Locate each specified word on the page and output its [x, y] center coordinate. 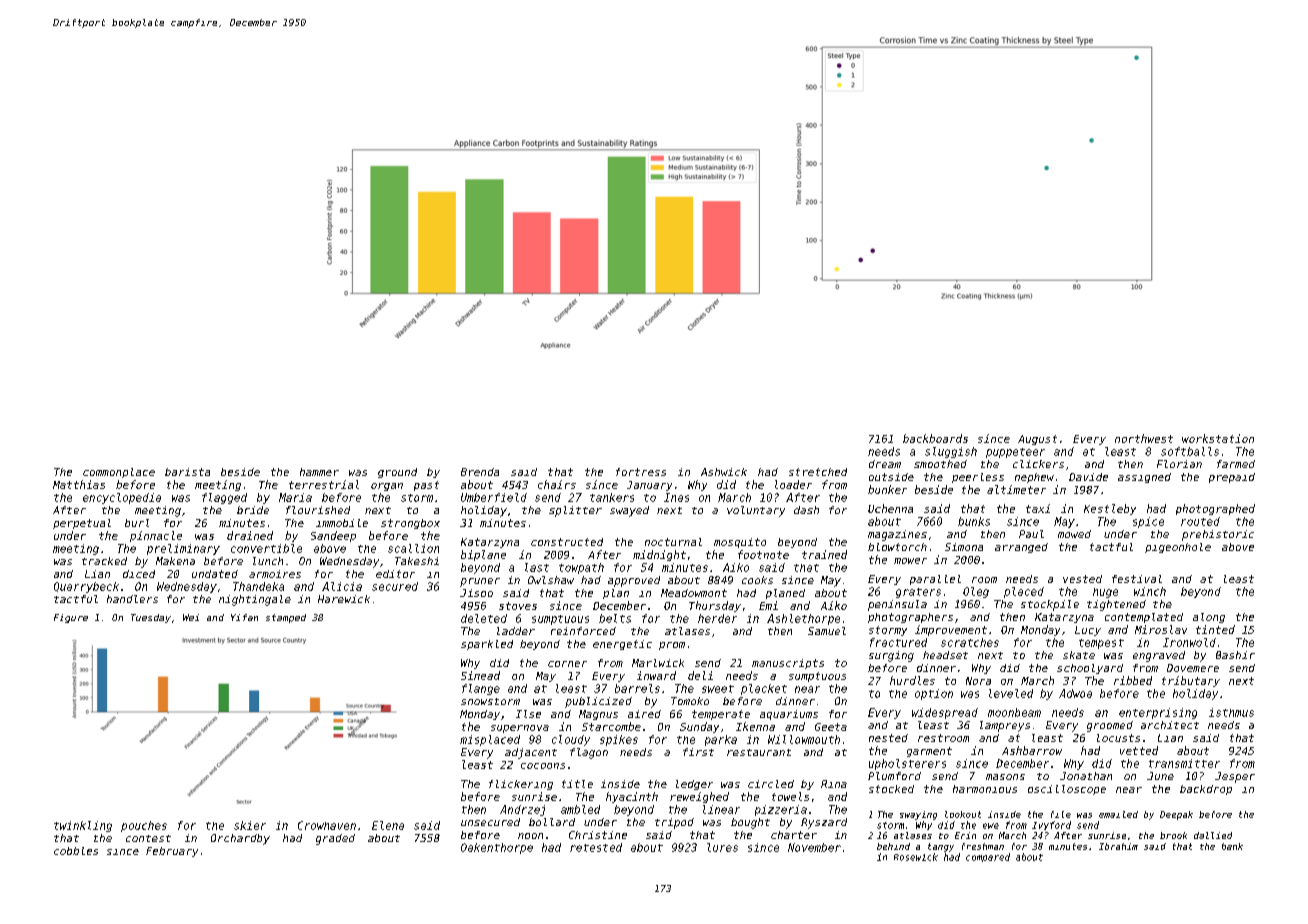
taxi [1038, 508]
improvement [951, 630]
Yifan [244, 617]
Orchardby [240, 839]
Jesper [1235, 777]
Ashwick [724, 472]
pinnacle [156, 536]
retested [596, 847]
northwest [1144, 438]
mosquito [740, 543]
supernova [520, 729]
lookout [963, 814]
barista [187, 472]
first [698, 752]
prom [672, 646]
